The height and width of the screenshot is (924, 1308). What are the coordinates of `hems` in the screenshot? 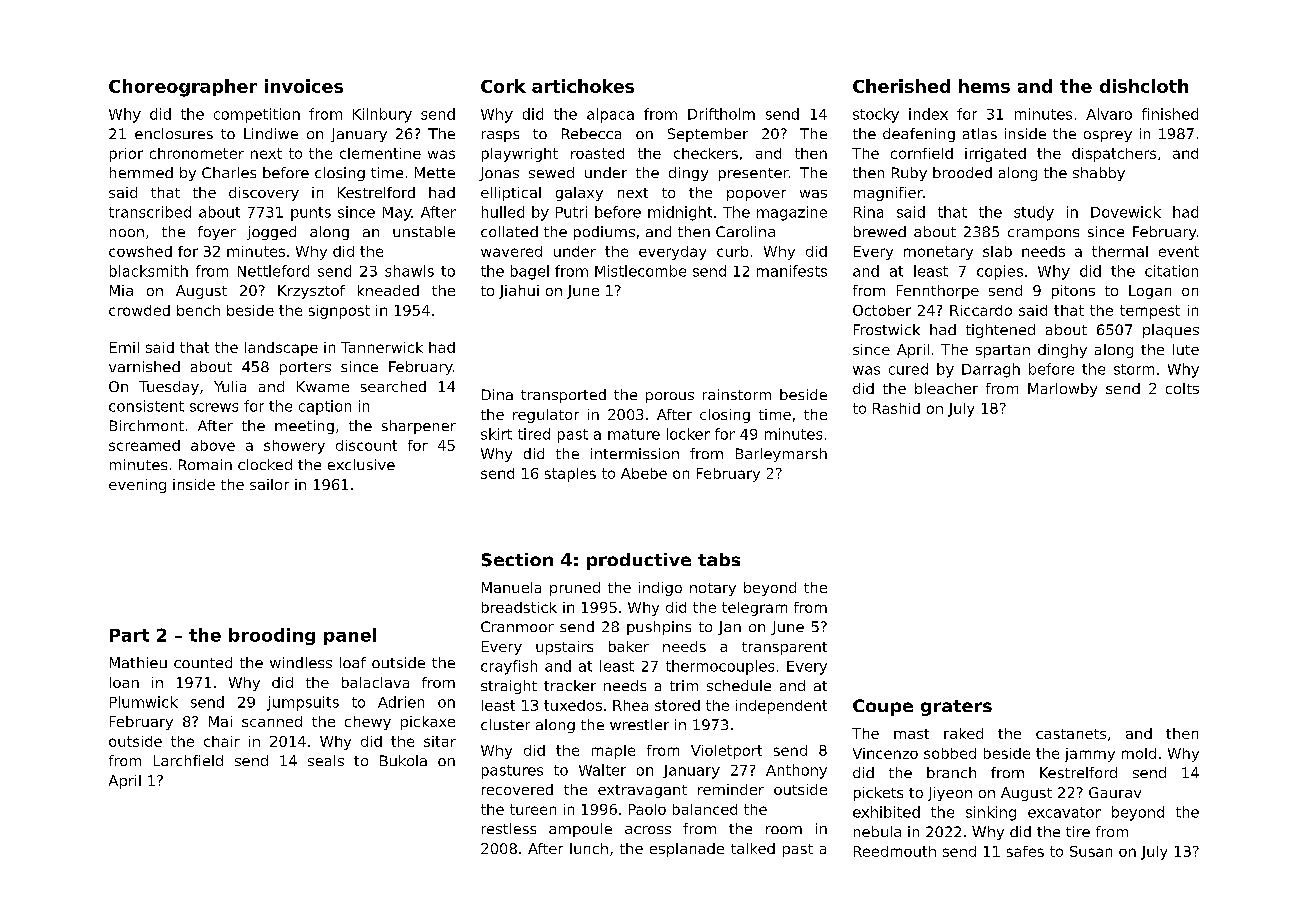 It's located at (984, 86).
